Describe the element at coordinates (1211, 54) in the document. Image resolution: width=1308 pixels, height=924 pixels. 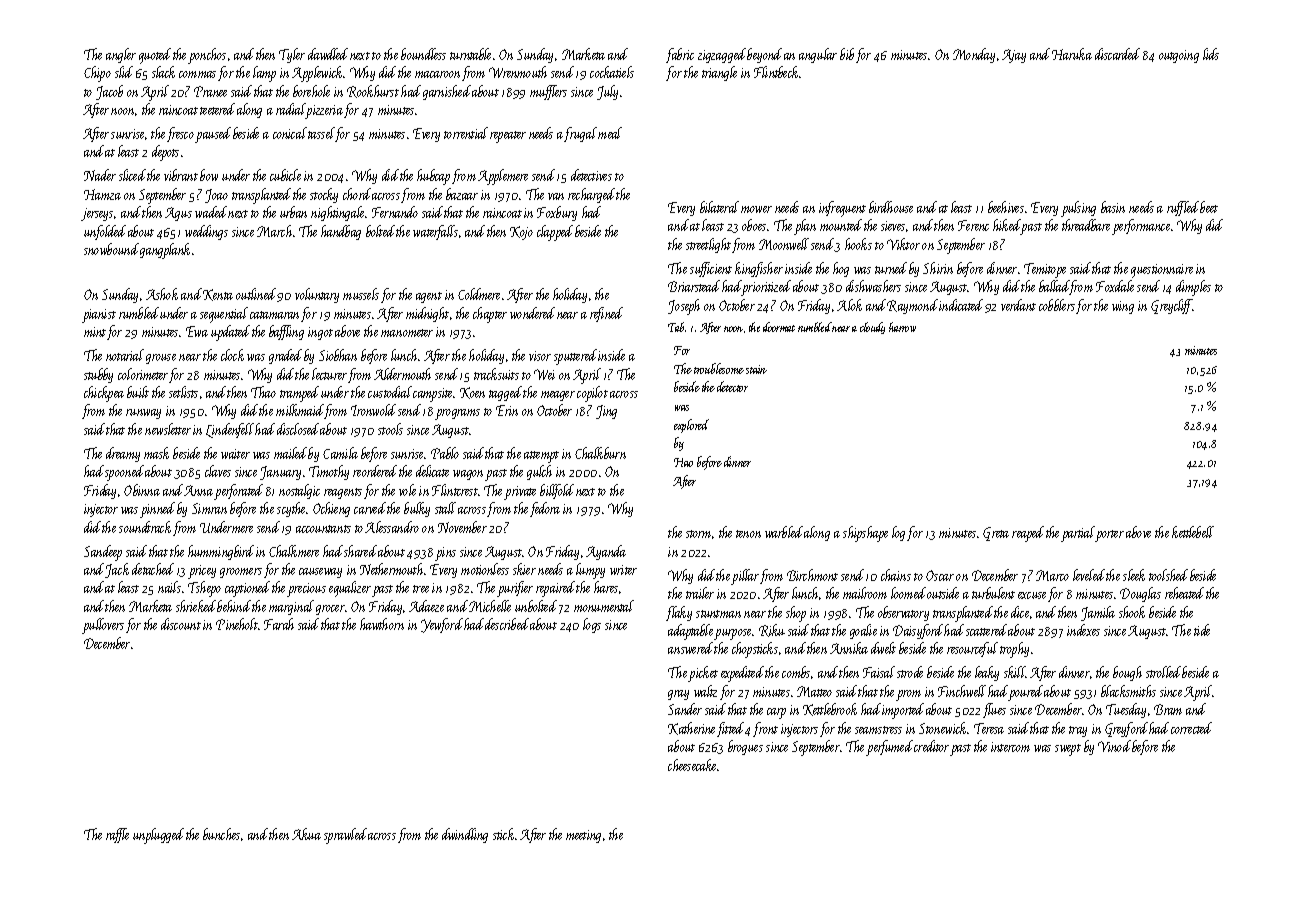
I see `lids` at that location.
